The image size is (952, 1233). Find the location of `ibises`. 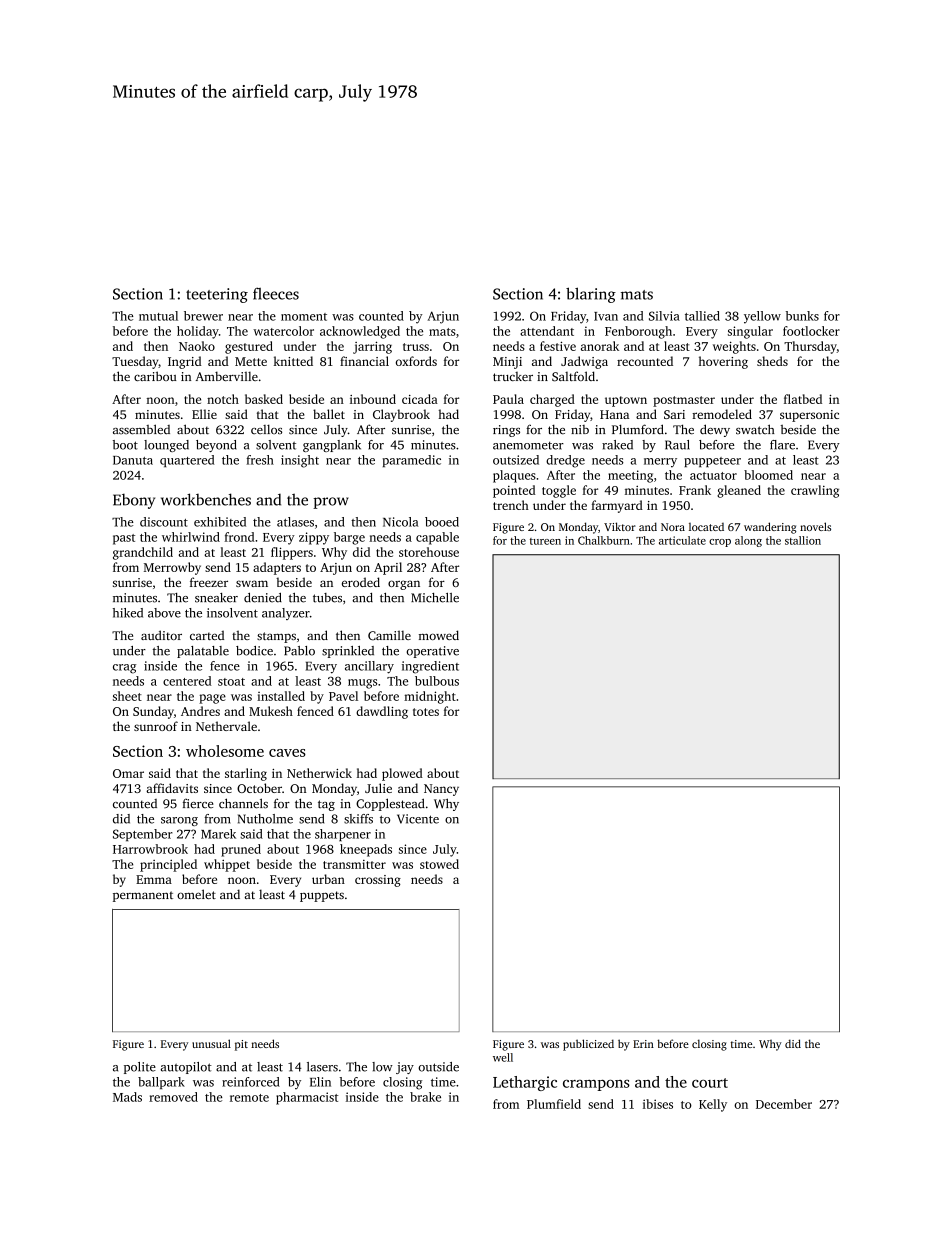

ibises is located at coordinates (658, 1104).
